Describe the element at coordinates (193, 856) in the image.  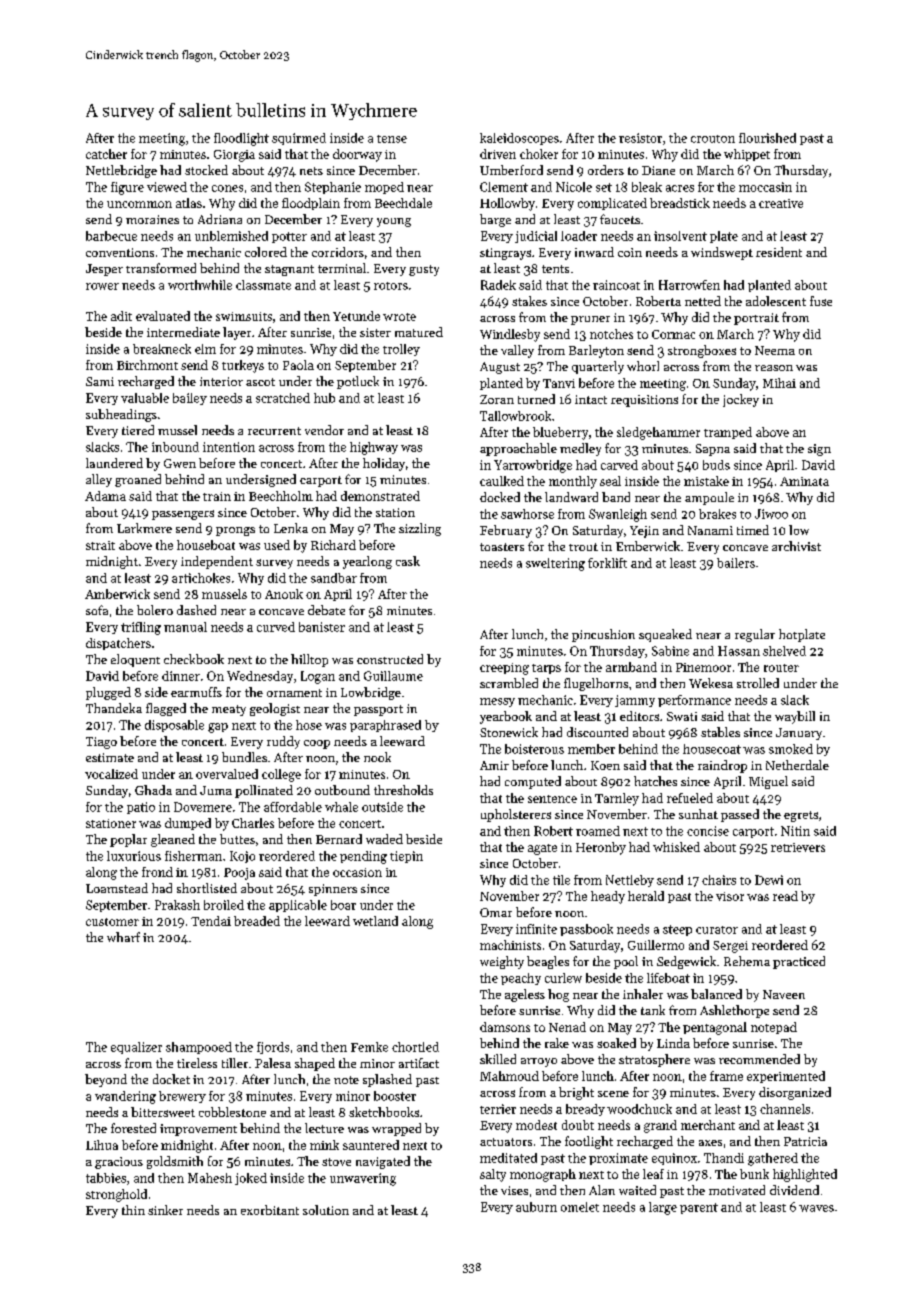
I see `fisherman` at that location.
